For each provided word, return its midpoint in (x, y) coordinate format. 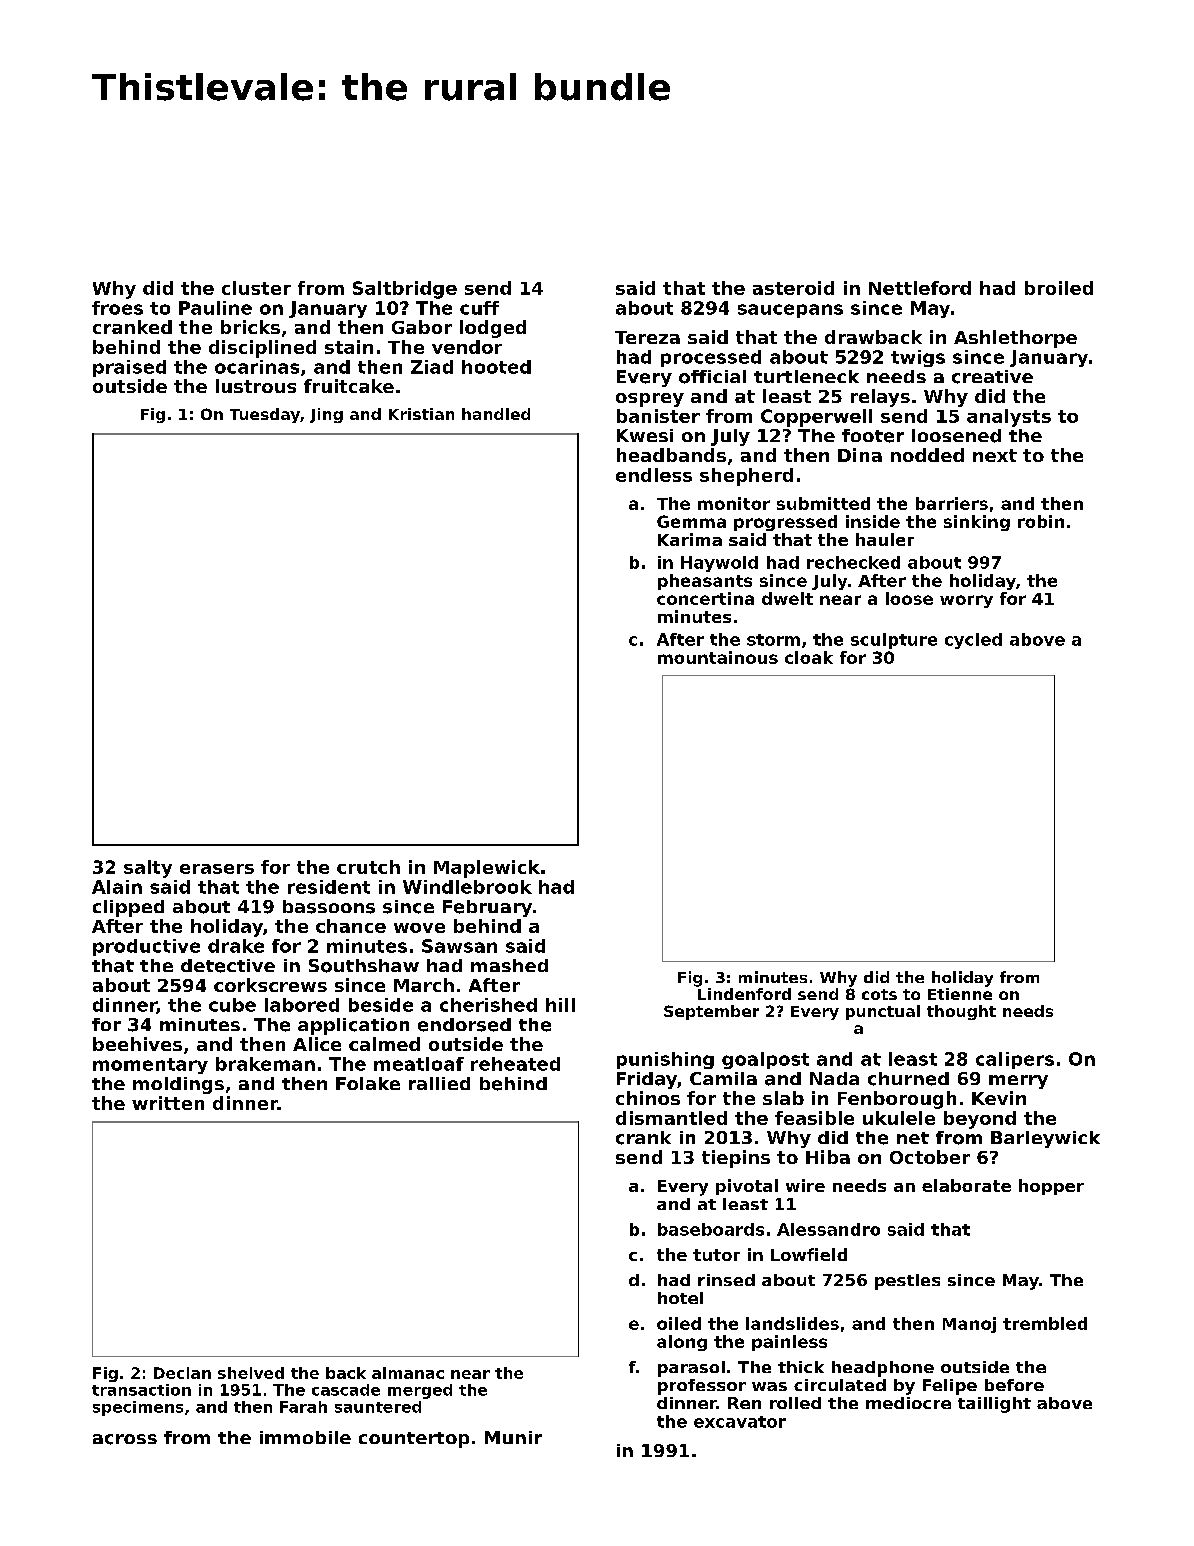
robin (1041, 521)
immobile (305, 1437)
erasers (217, 869)
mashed (509, 965)
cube (232, 1005)
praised (129, 368)
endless (654, 475)
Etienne (960, 994)
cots (879, 994)
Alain (117, 887)
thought (961, 1012)
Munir (513, 1437)
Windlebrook (467, 887)
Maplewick (487, 869)
